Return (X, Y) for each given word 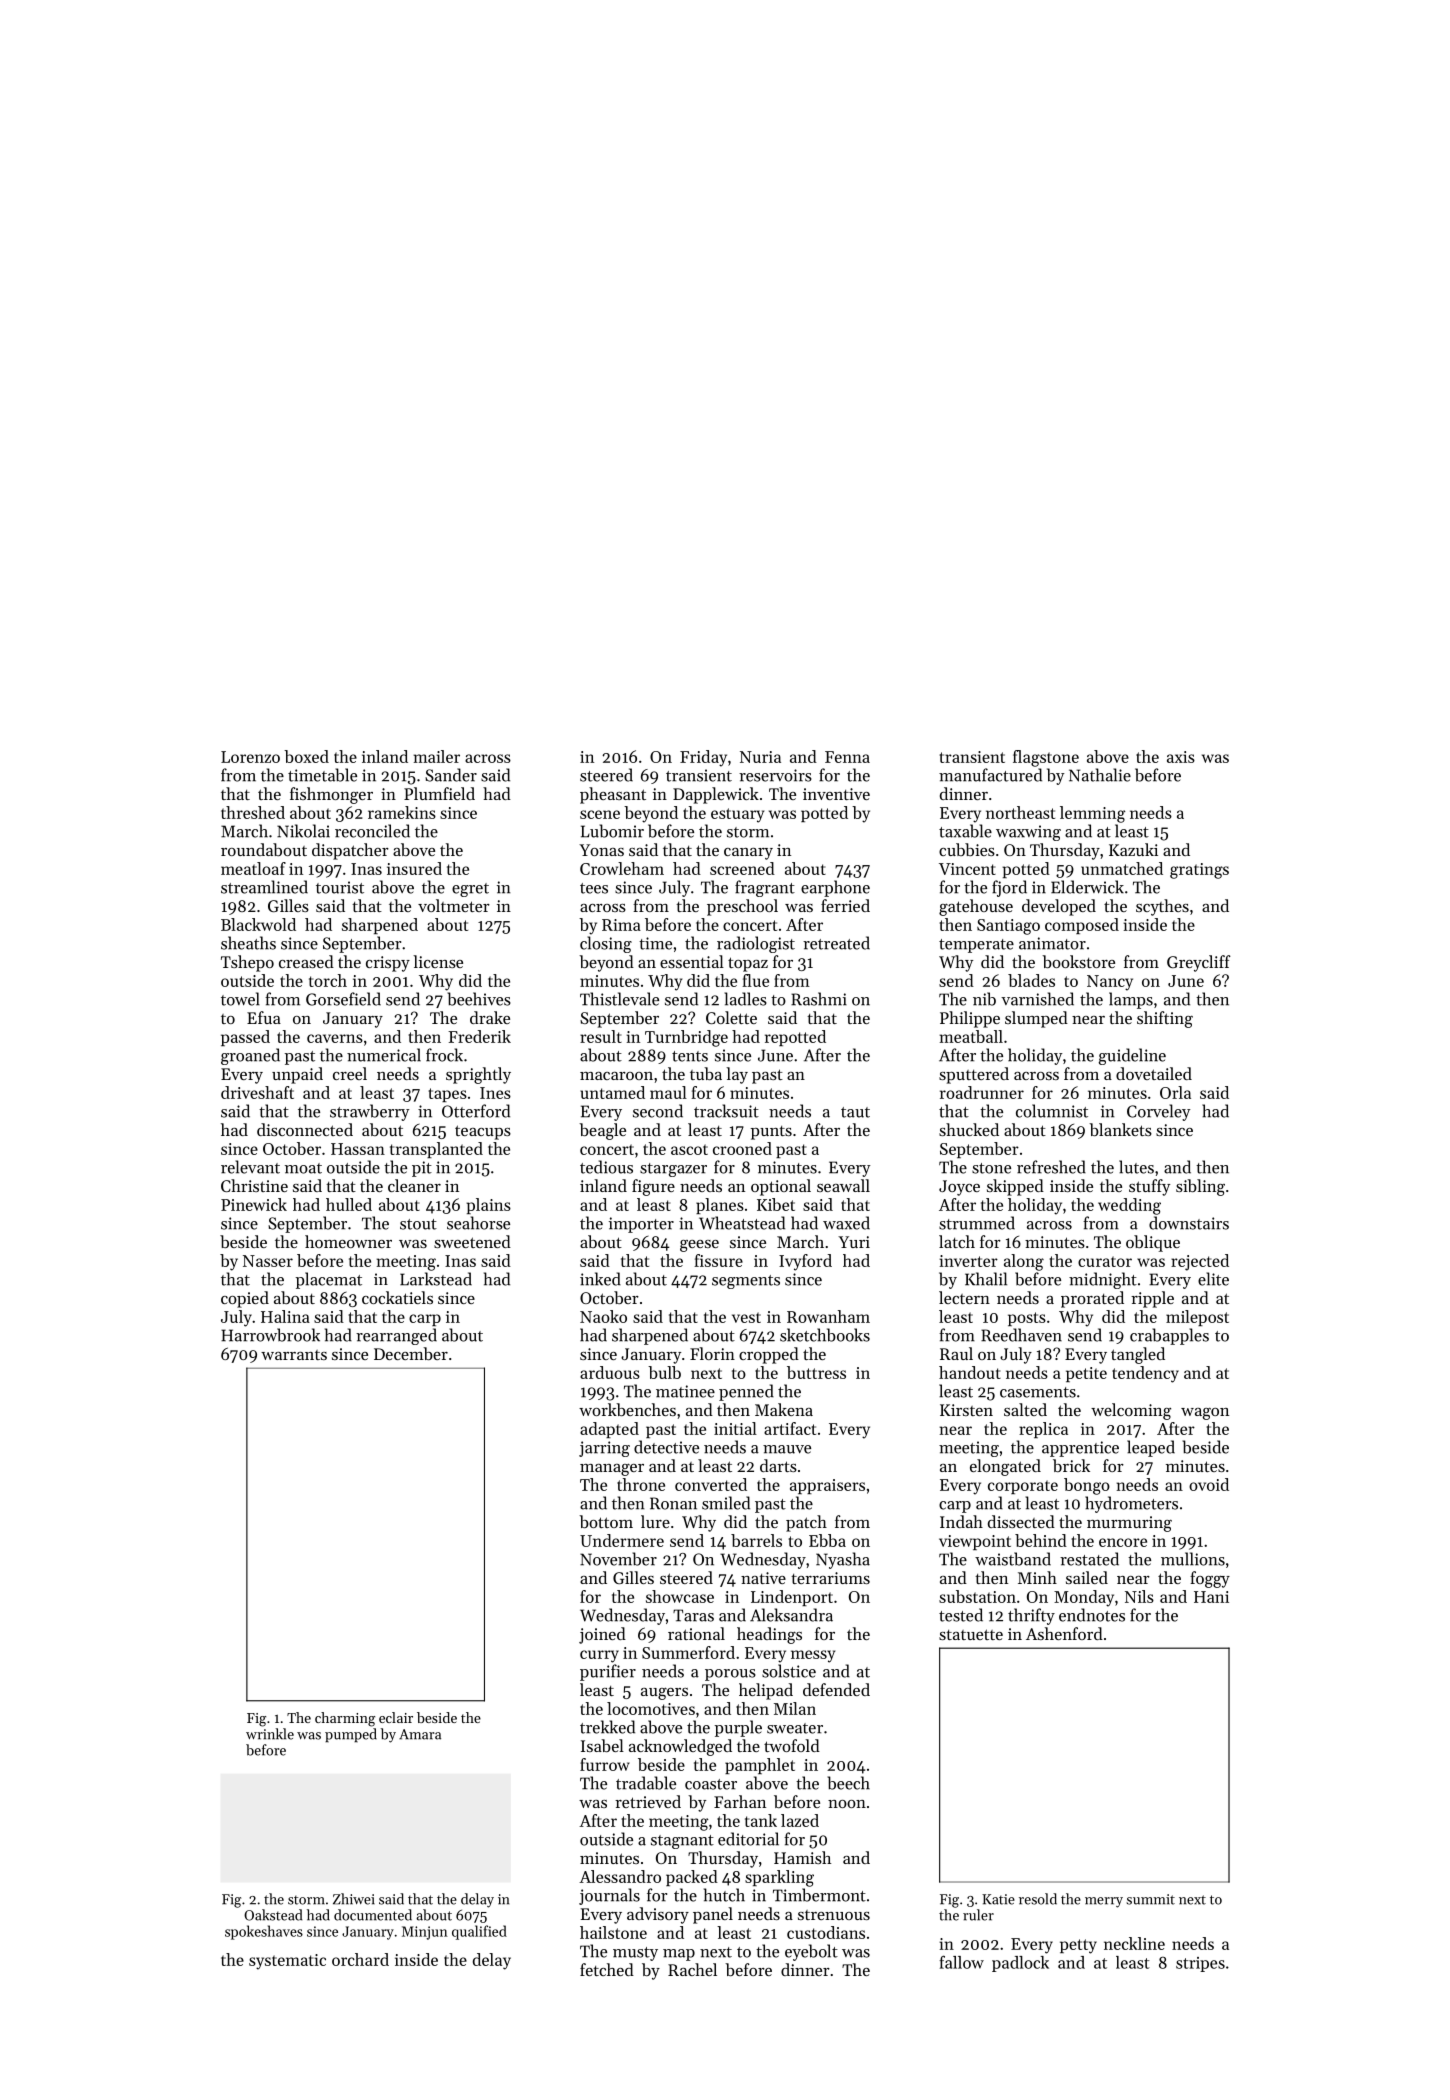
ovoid (1209, 1484)
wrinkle (270, 1734)
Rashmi (819, 999)
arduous (610, 1372)
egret (470, 890)
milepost (1197, 1318)
